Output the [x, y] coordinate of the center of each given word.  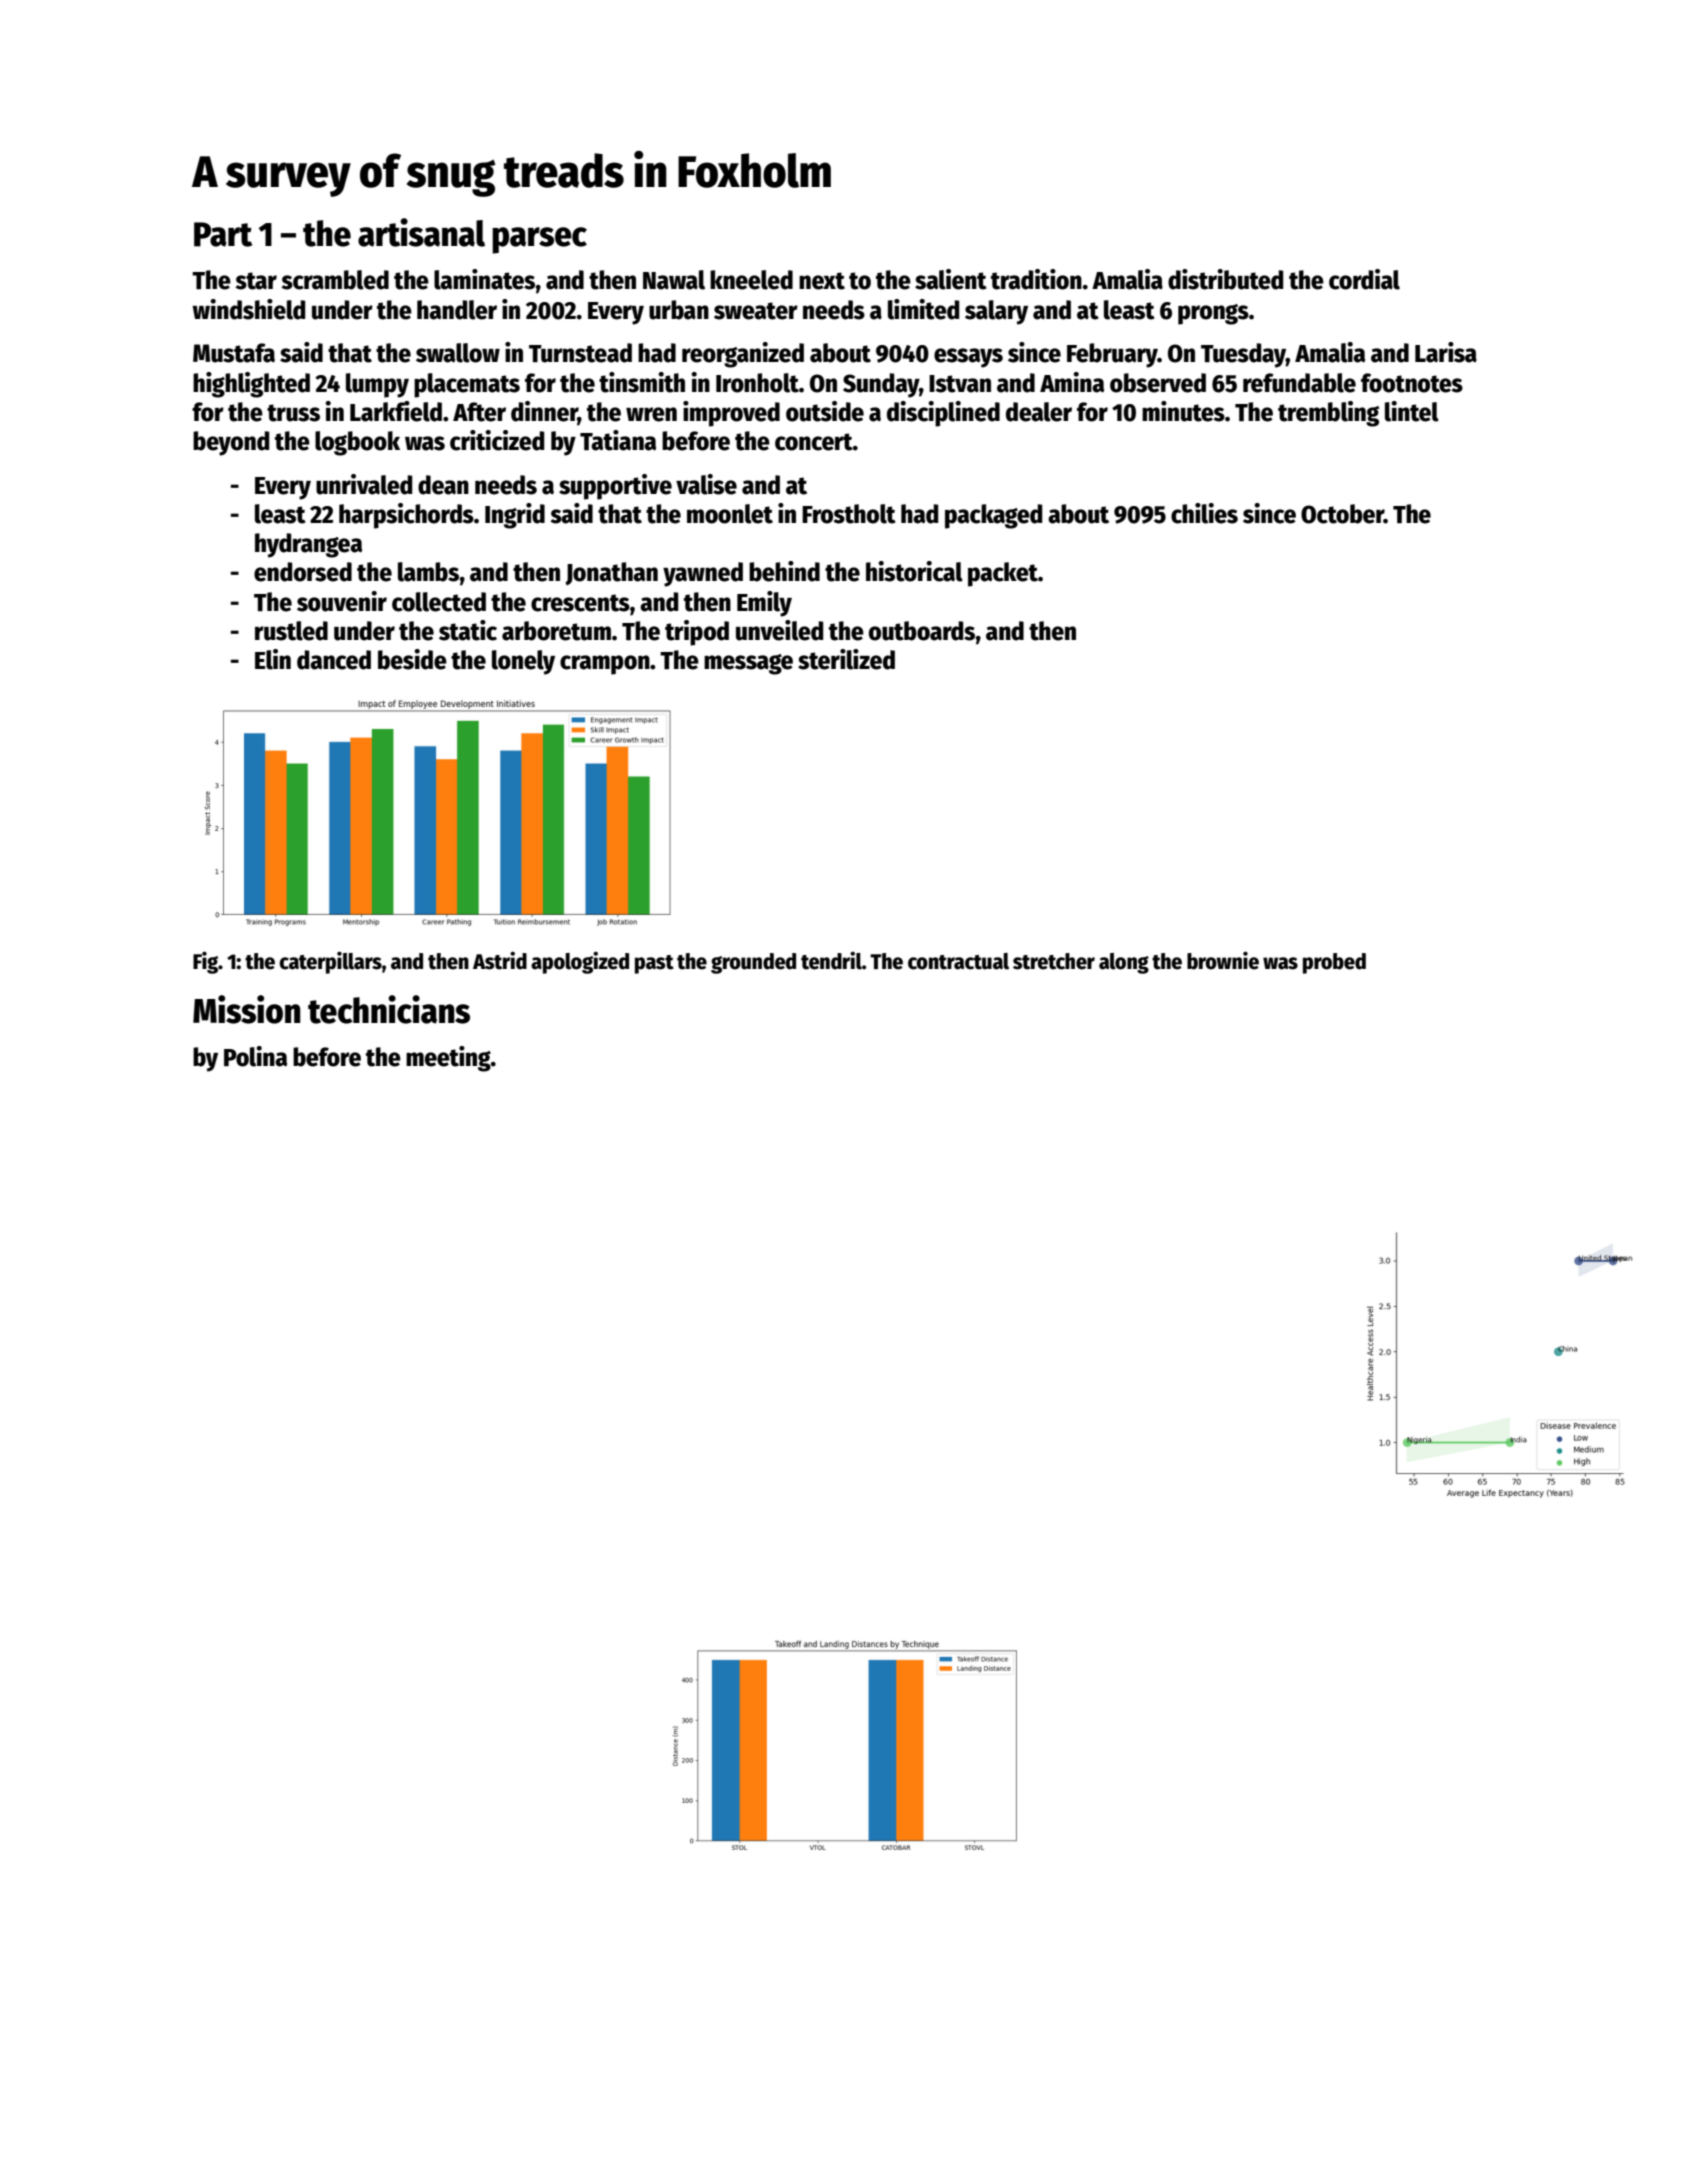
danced [334, 660]
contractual [958, 961]
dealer [1039, 412]
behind [784, 571]
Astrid [500, 960]
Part [223, 234]
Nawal [674, 280]
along [1124, 963]
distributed [1225, 279]
